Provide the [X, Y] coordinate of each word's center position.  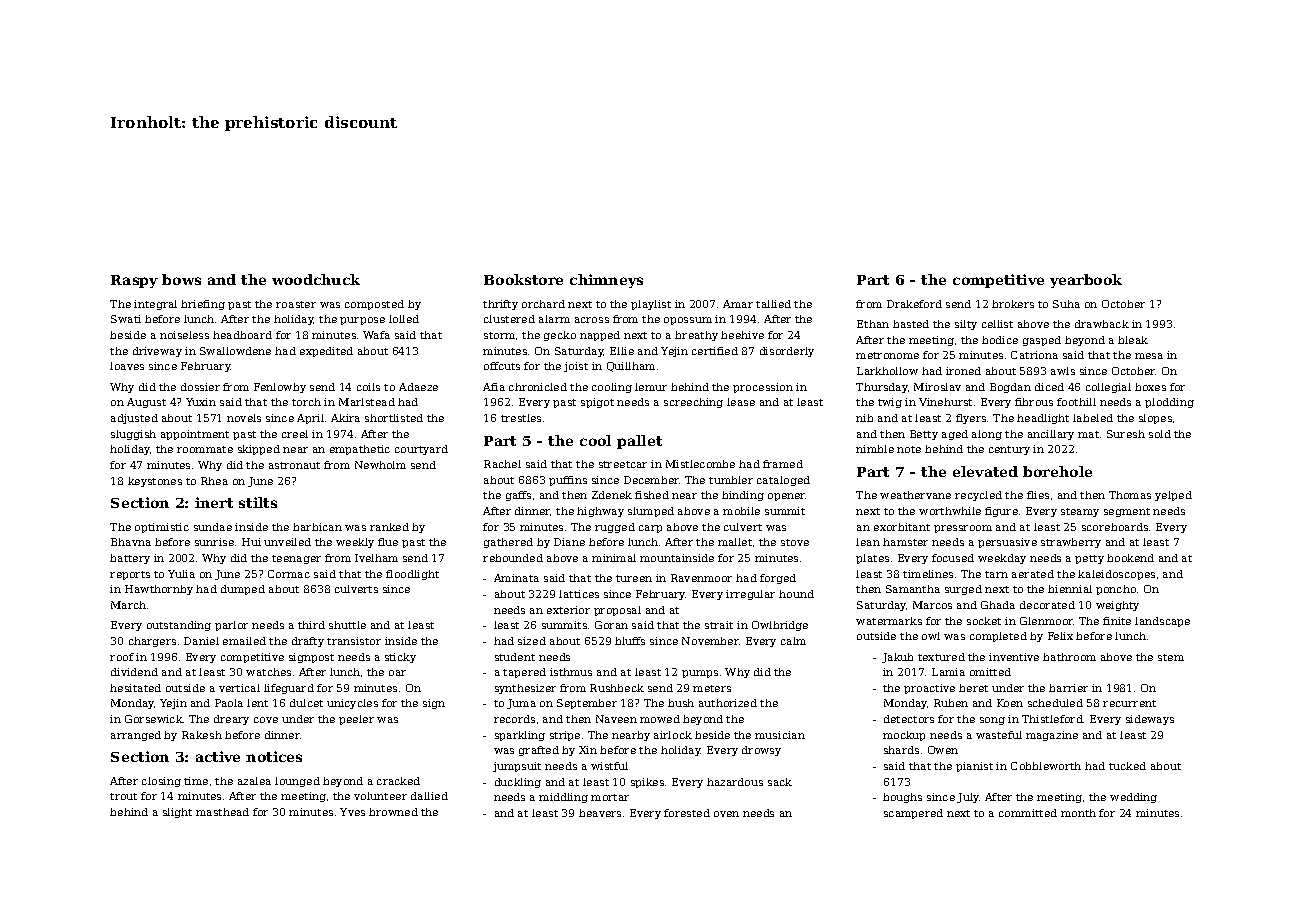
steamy [1080, 512]
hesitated [135, 688]
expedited [326, 352]
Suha [1066, 304]
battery [130, 559]
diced [1049, 387]
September [587, 704]
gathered [508, 543]
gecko [560, 336]
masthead [222, 812]
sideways [1150, 720]
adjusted [134, 419]
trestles [521, 418]
